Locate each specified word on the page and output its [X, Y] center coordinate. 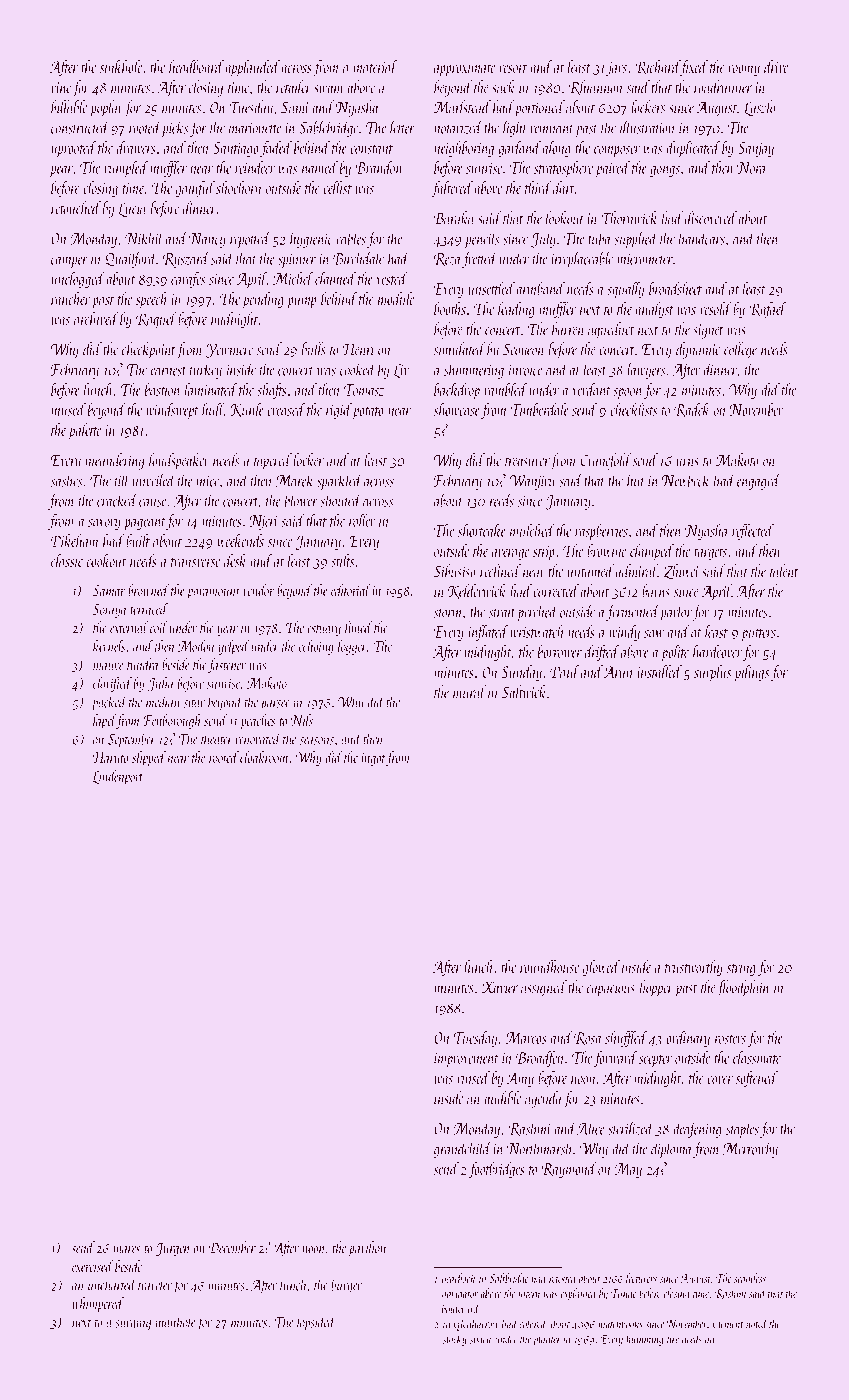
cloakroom [265, 757]
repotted [250, 239]
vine [61, 87]
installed [659, 671]
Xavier [500, 987]
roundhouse [549, 966]
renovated [258, 739]
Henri [358, 350]
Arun [617, 672]
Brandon [378, 167]
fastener [227, 665]
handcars [702, 238]
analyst [654, 310]
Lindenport [118, 777]
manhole [175, 1322]
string [741, 969]
